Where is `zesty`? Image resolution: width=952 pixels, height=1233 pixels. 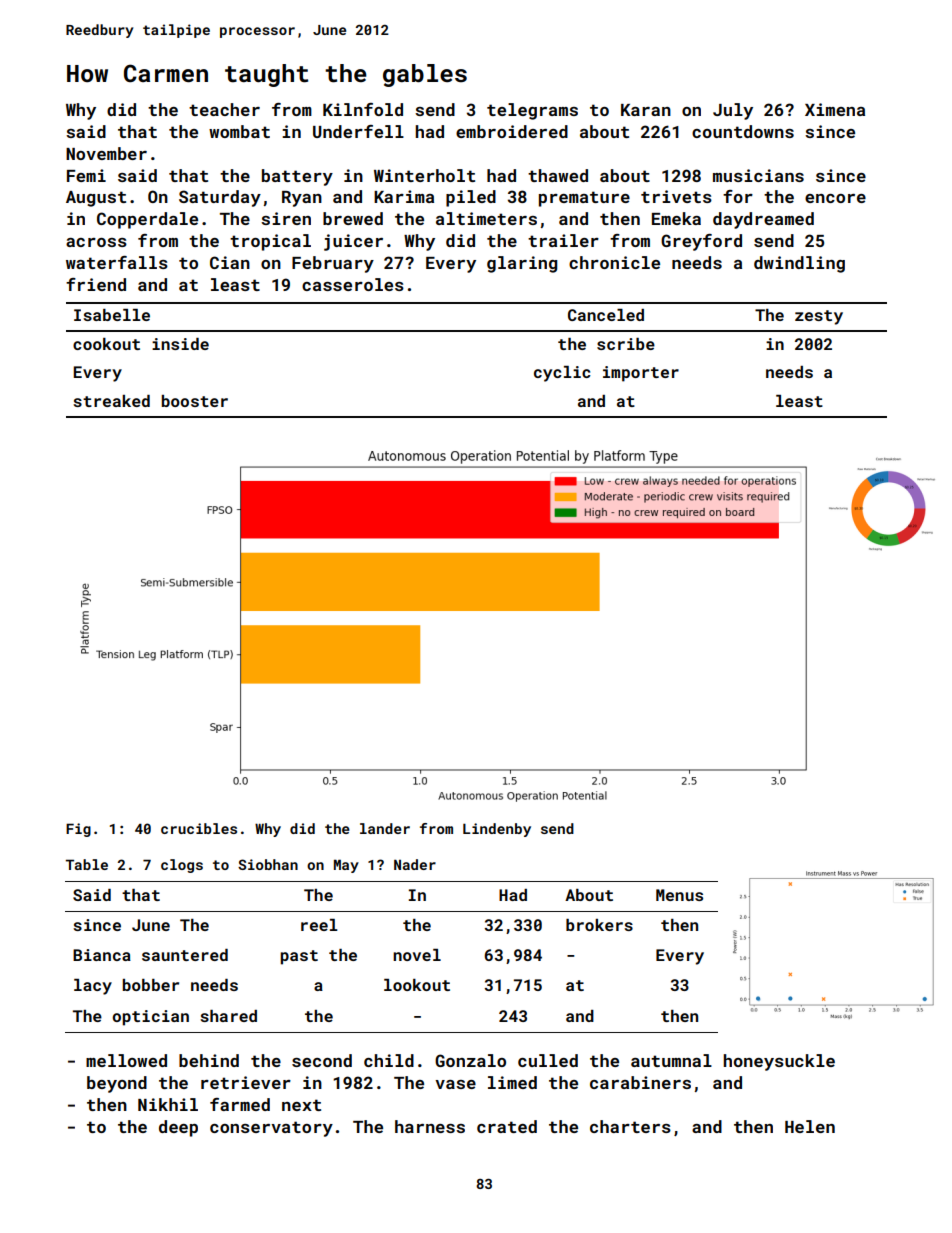
zesty is located at coordinates (819, 317).
